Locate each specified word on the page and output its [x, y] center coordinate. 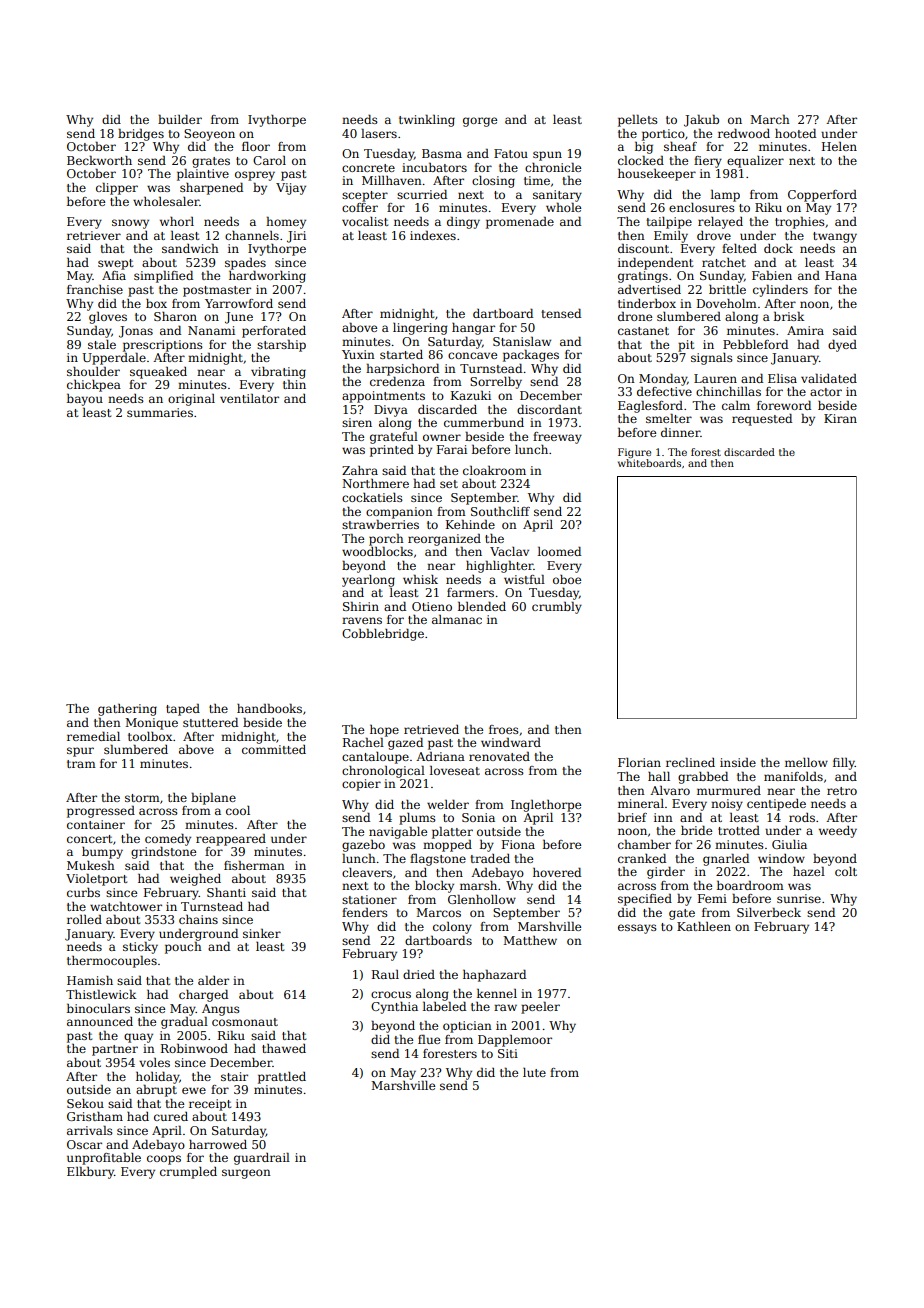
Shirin [361, 606]
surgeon [246, 1174]
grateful [394, 438]
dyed [842, 346]
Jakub [701, 121]
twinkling [427, 121]
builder [180, 119]
